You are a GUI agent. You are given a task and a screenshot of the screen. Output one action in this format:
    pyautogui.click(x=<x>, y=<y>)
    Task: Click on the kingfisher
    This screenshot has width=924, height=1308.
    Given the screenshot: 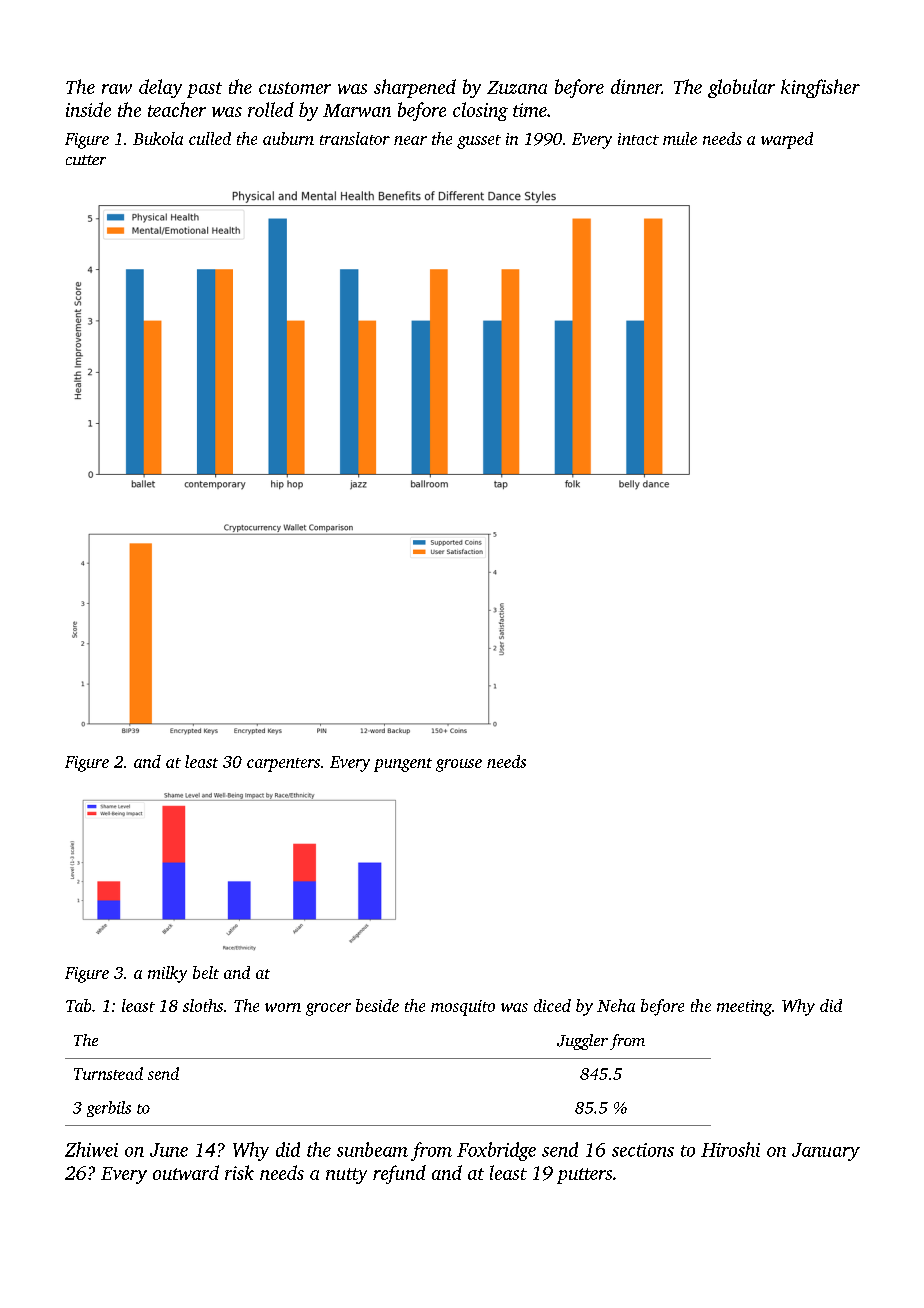 What is the action you would take?
    pyautogui.click(x=820, y=88)
